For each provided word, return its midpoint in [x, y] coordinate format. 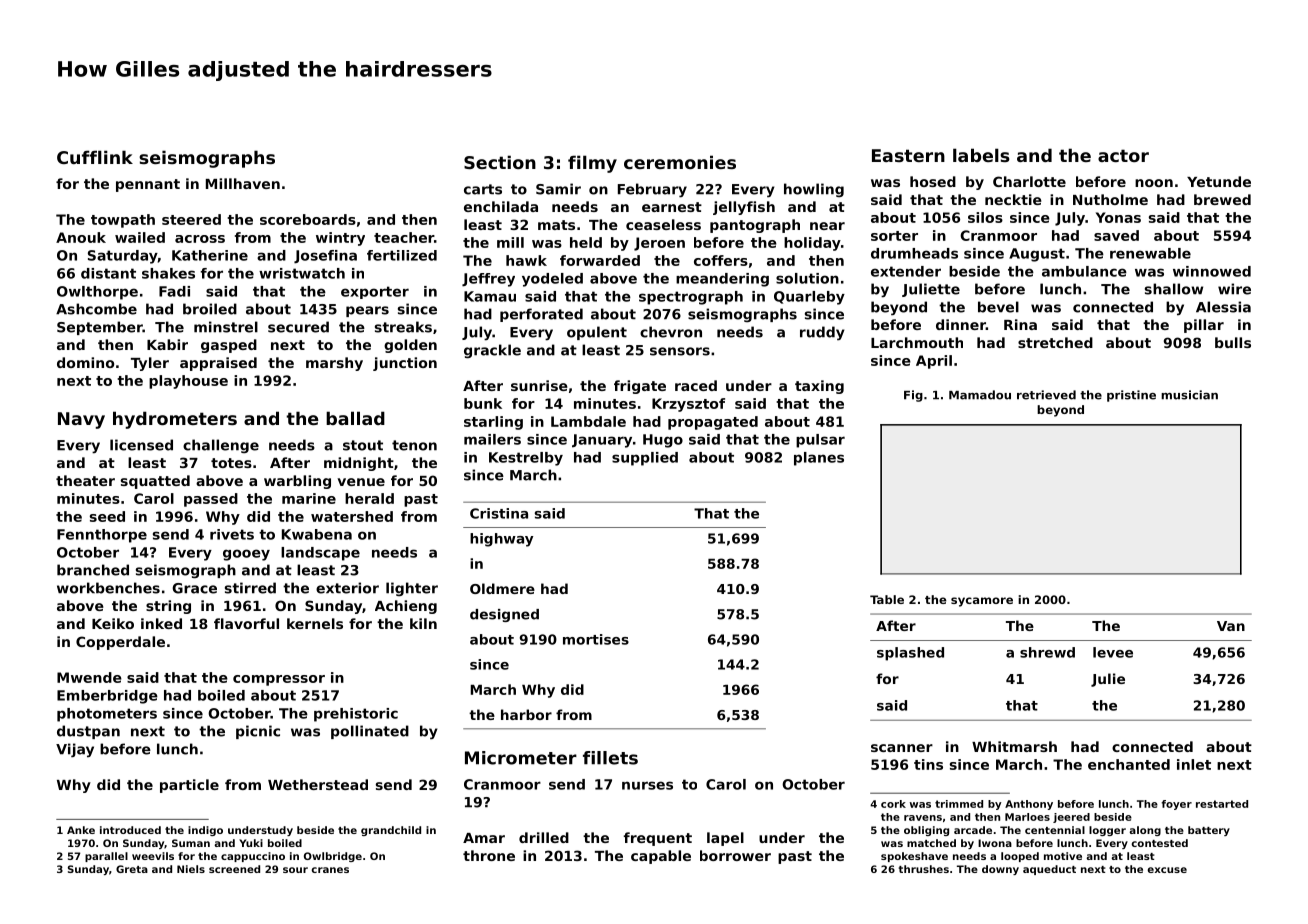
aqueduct [1049, 870]
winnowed [1212, 271]
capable [661, 857]
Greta [132, 869]
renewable [1150, 253]
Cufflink [95, 157]
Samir [558, 189]
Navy [81, 420]
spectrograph [691, 298]
